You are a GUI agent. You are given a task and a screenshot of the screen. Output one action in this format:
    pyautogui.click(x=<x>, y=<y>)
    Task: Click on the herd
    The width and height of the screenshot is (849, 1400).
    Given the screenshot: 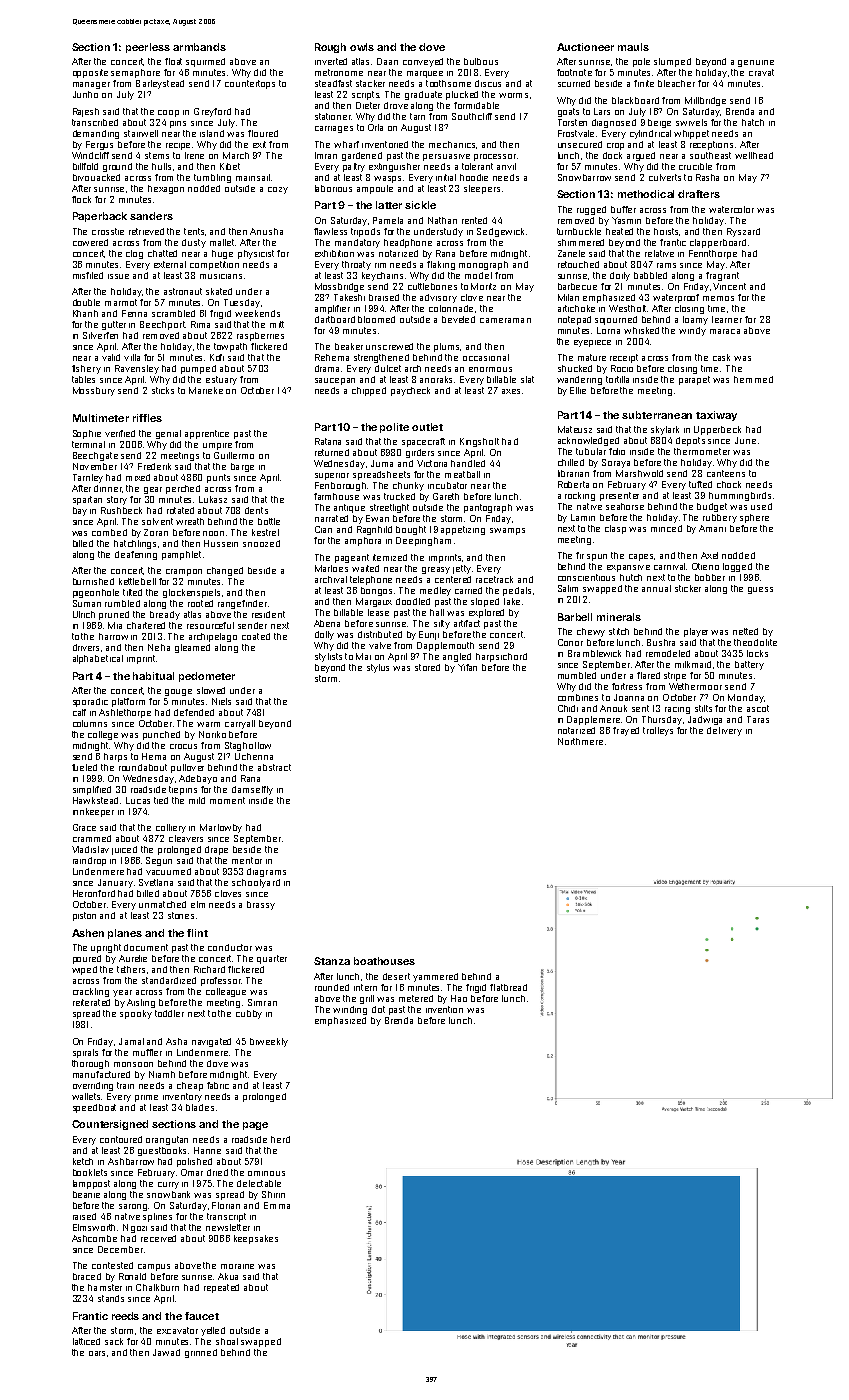 What is the action you would take?
    pyautogui.click(x=280, y=1139)
